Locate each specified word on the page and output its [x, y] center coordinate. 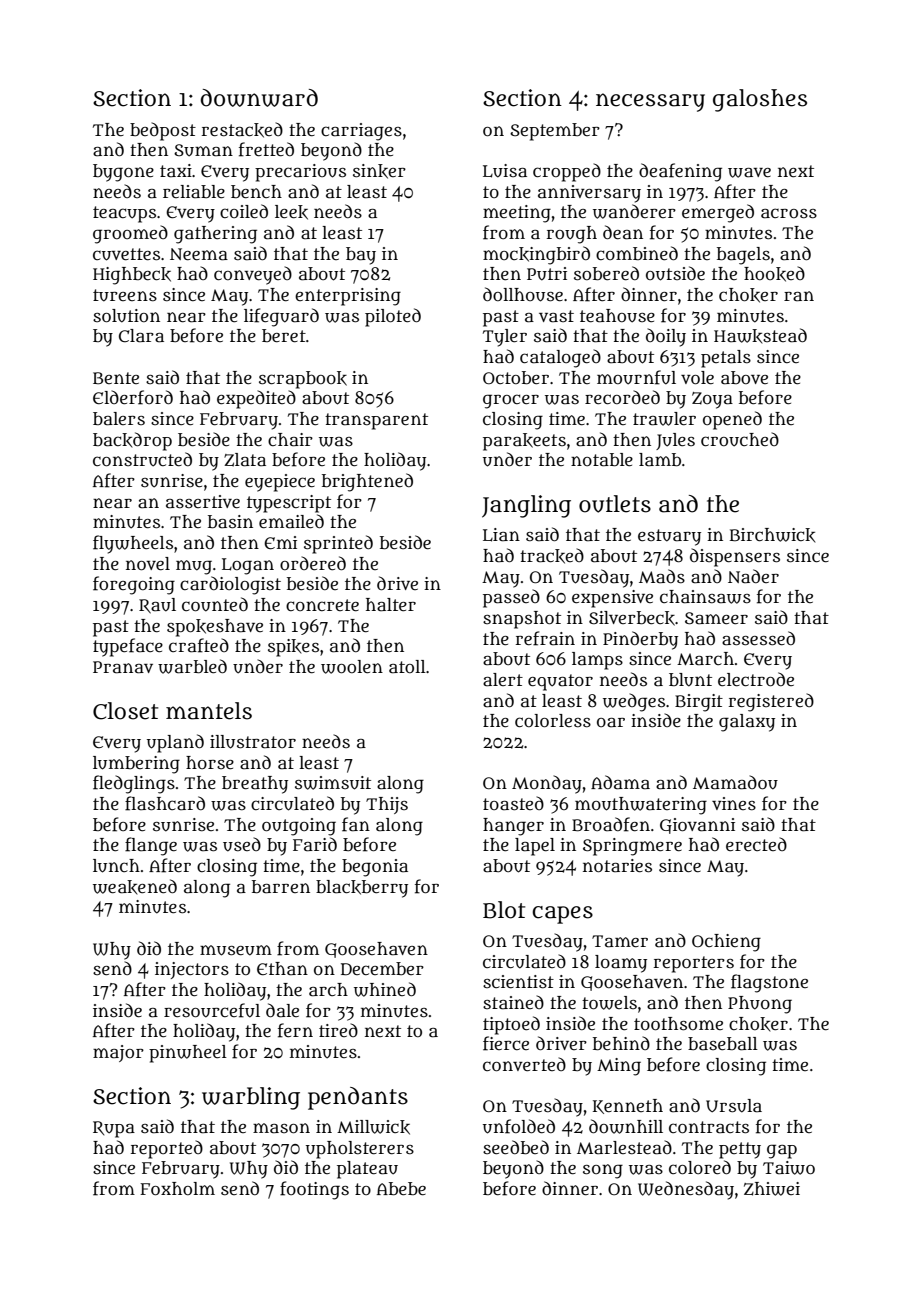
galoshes [760, 100]
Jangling [526, 506]
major [118, 1053]
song [603, 1171]
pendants [358, 1098]
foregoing [134, 585]
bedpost [163, 131]
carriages [361, 132]
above [744, 378]
